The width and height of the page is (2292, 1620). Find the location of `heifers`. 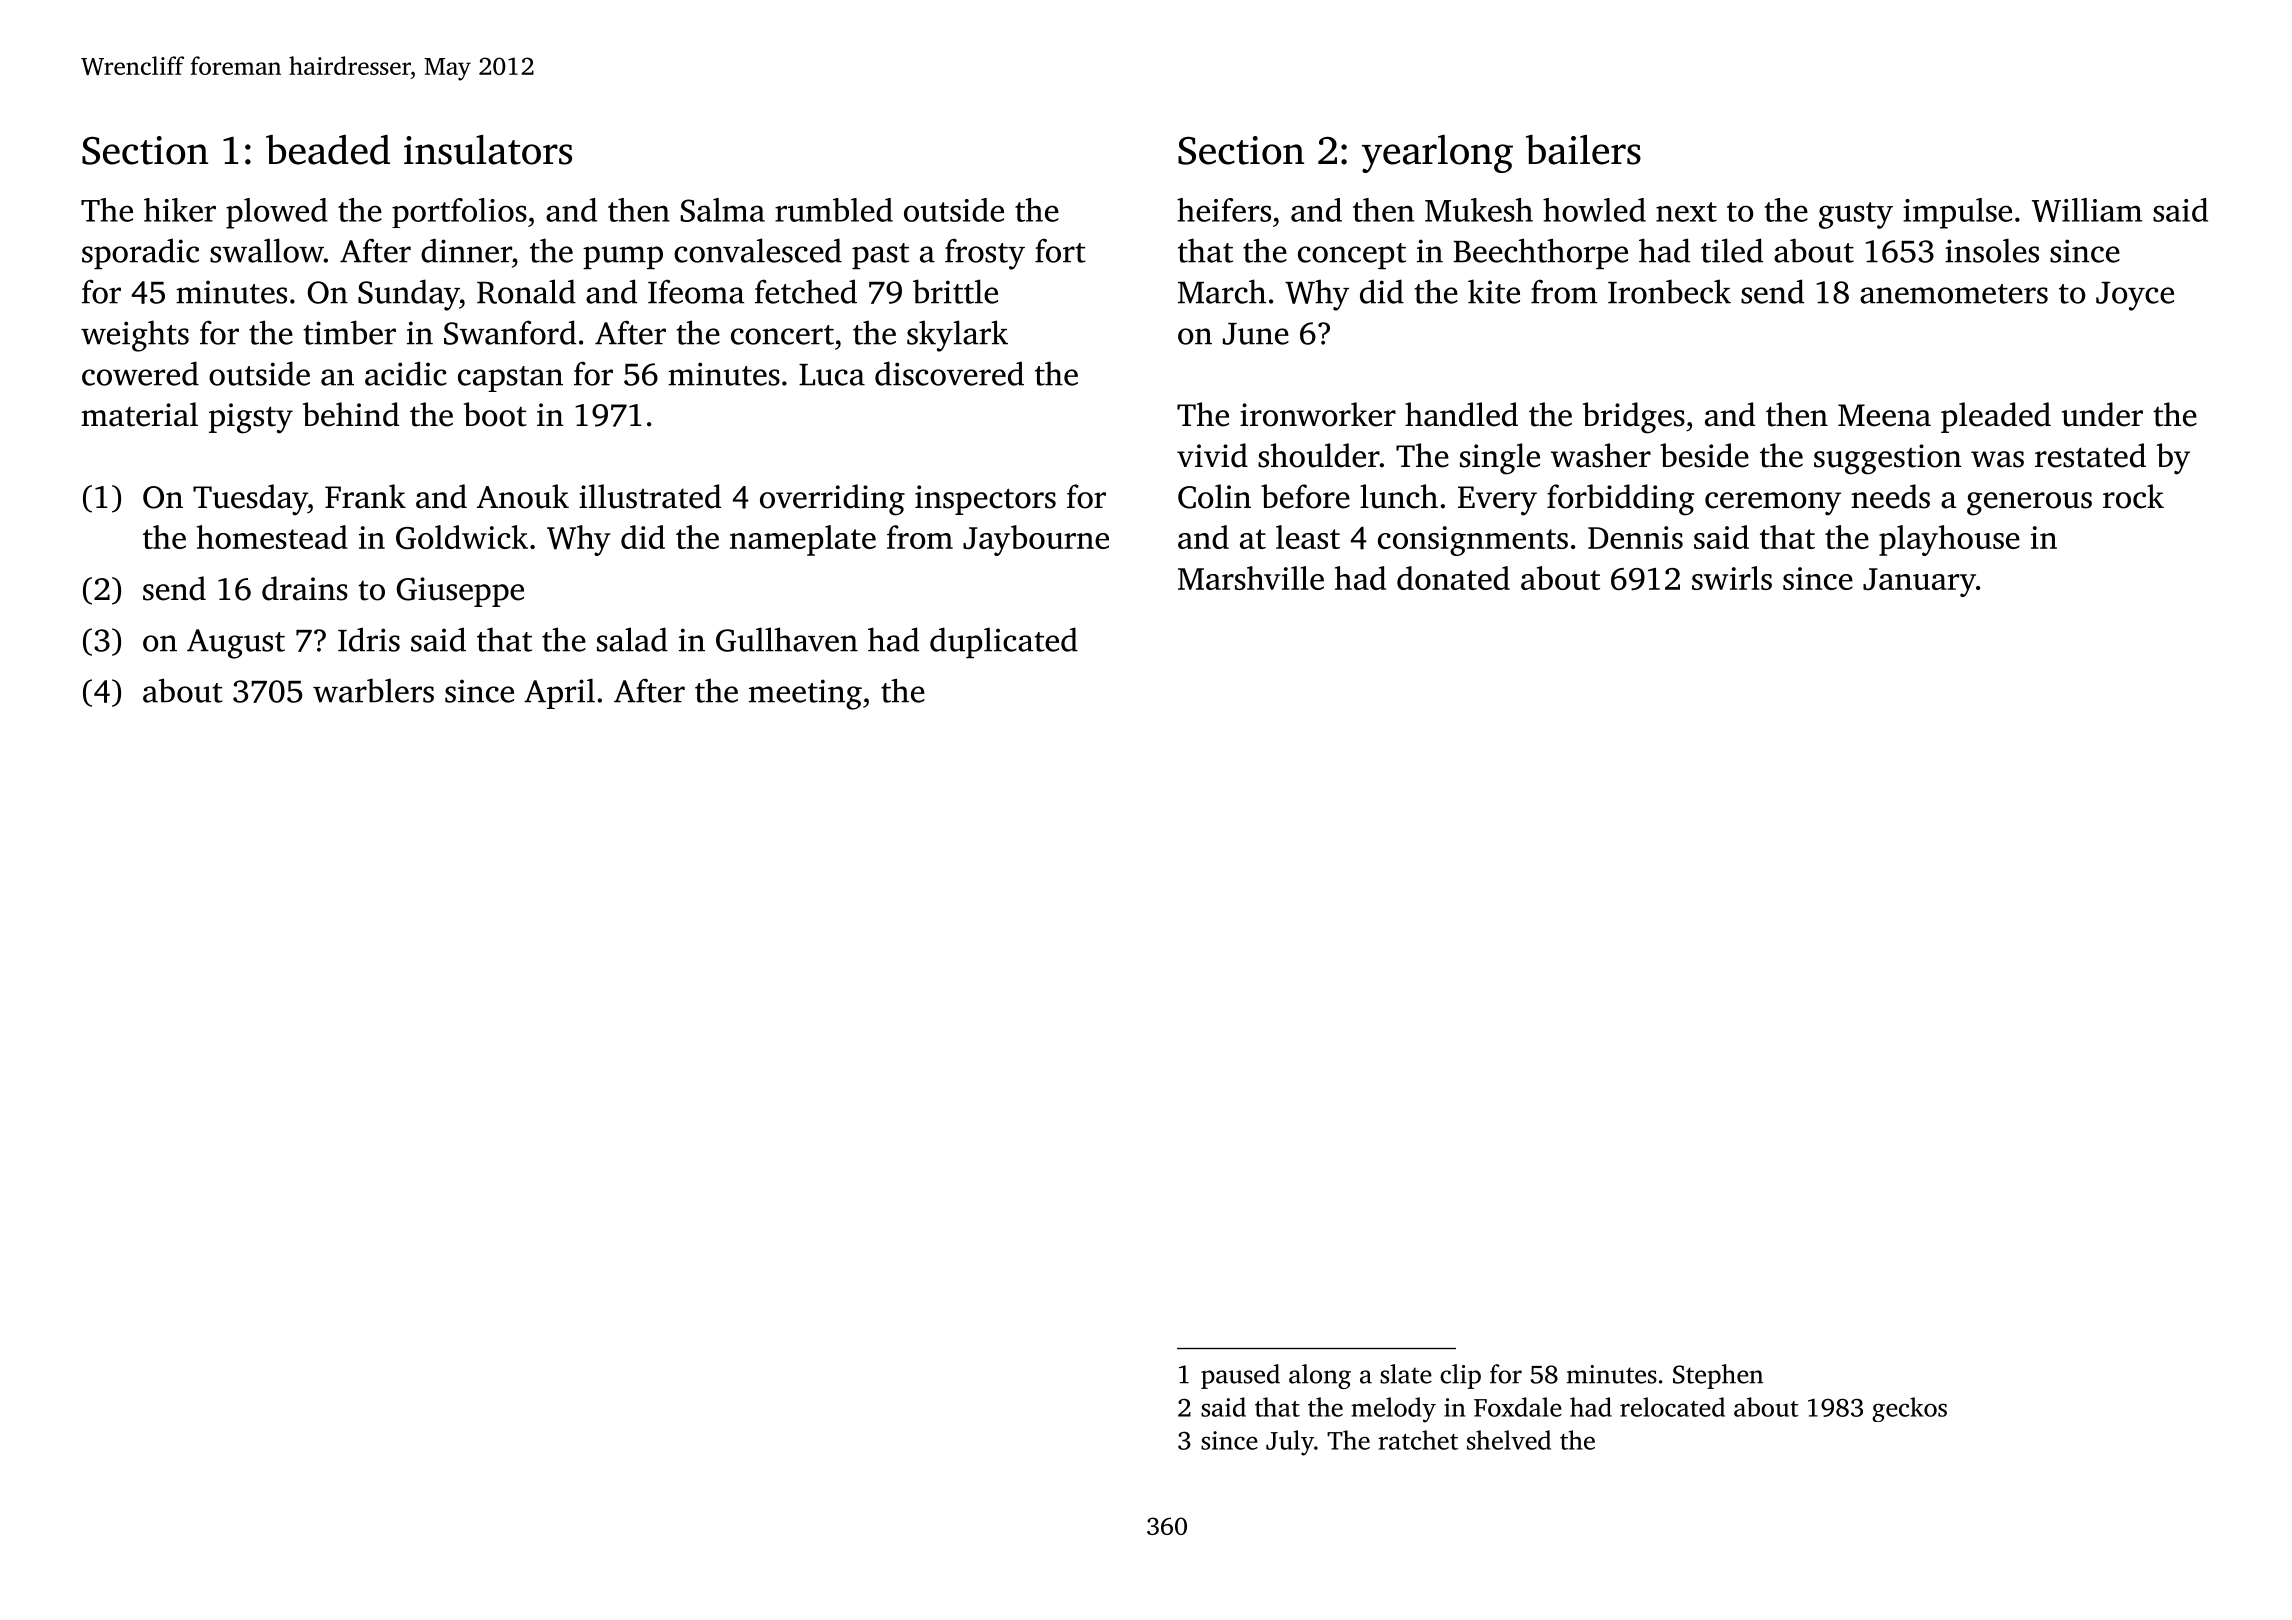

heifers is located at coordinates (1224, 210).
